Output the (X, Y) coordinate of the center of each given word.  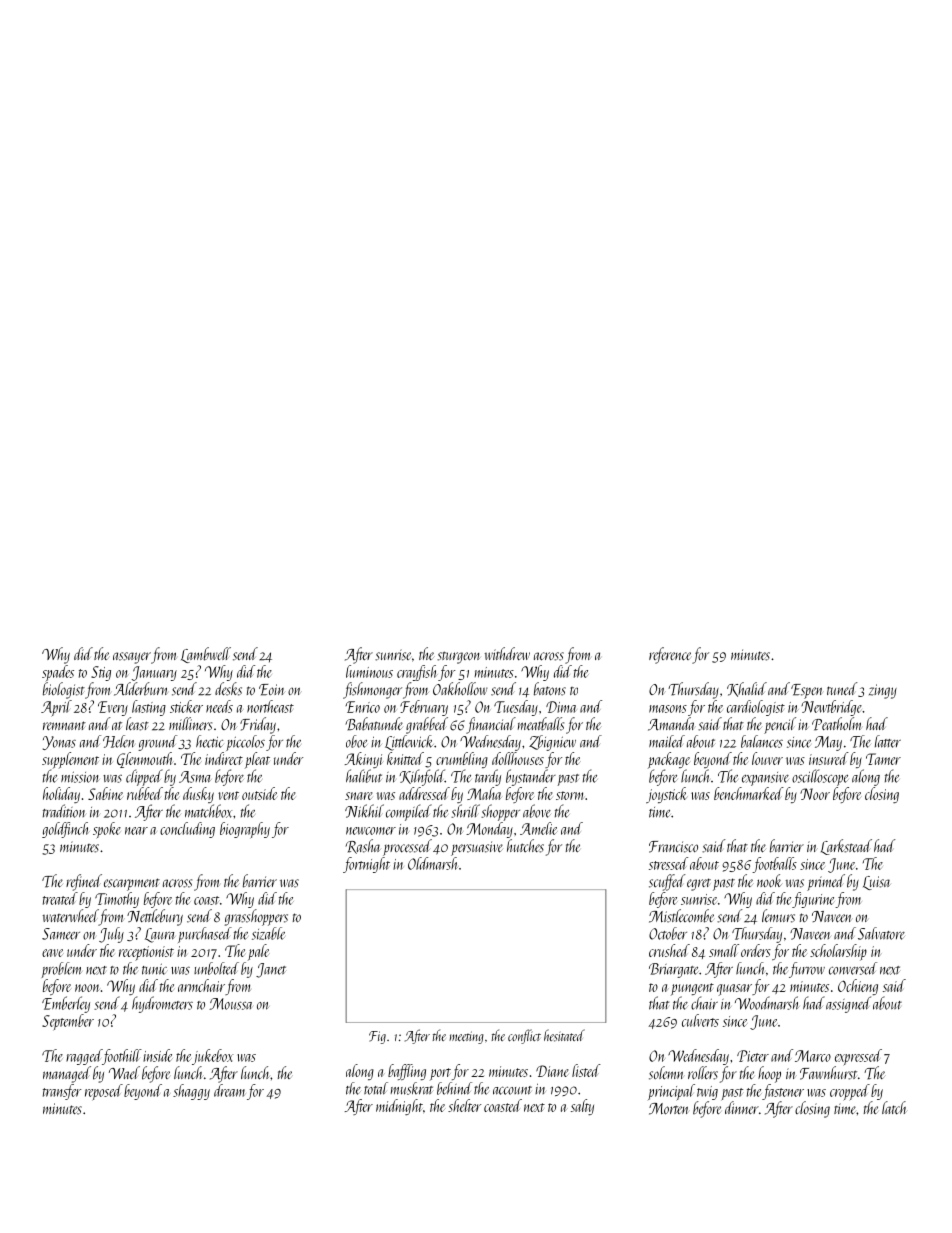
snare (359, 796)
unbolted (216, 968)
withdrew (507, 653)
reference (670, 655)
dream (229, 1090)
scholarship (838, 952)
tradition (64, 811)
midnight (399, 1107)
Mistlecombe (681, 916)
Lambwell (206, 655)
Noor (815, 794)
